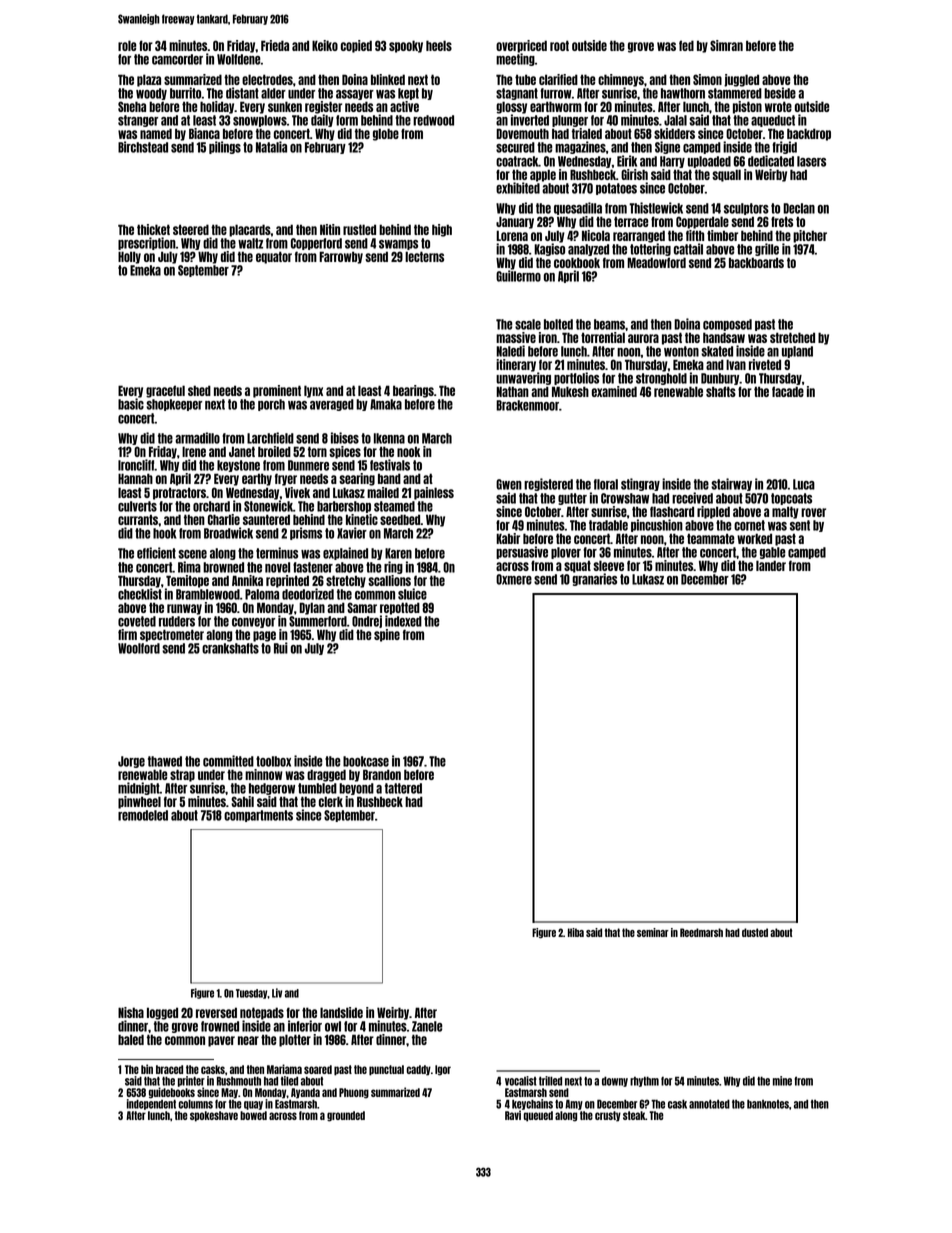 This page has width=952, height=1233. Describe the element at coordinates (386, 404) in the page. I see `Amaka` at that location.
